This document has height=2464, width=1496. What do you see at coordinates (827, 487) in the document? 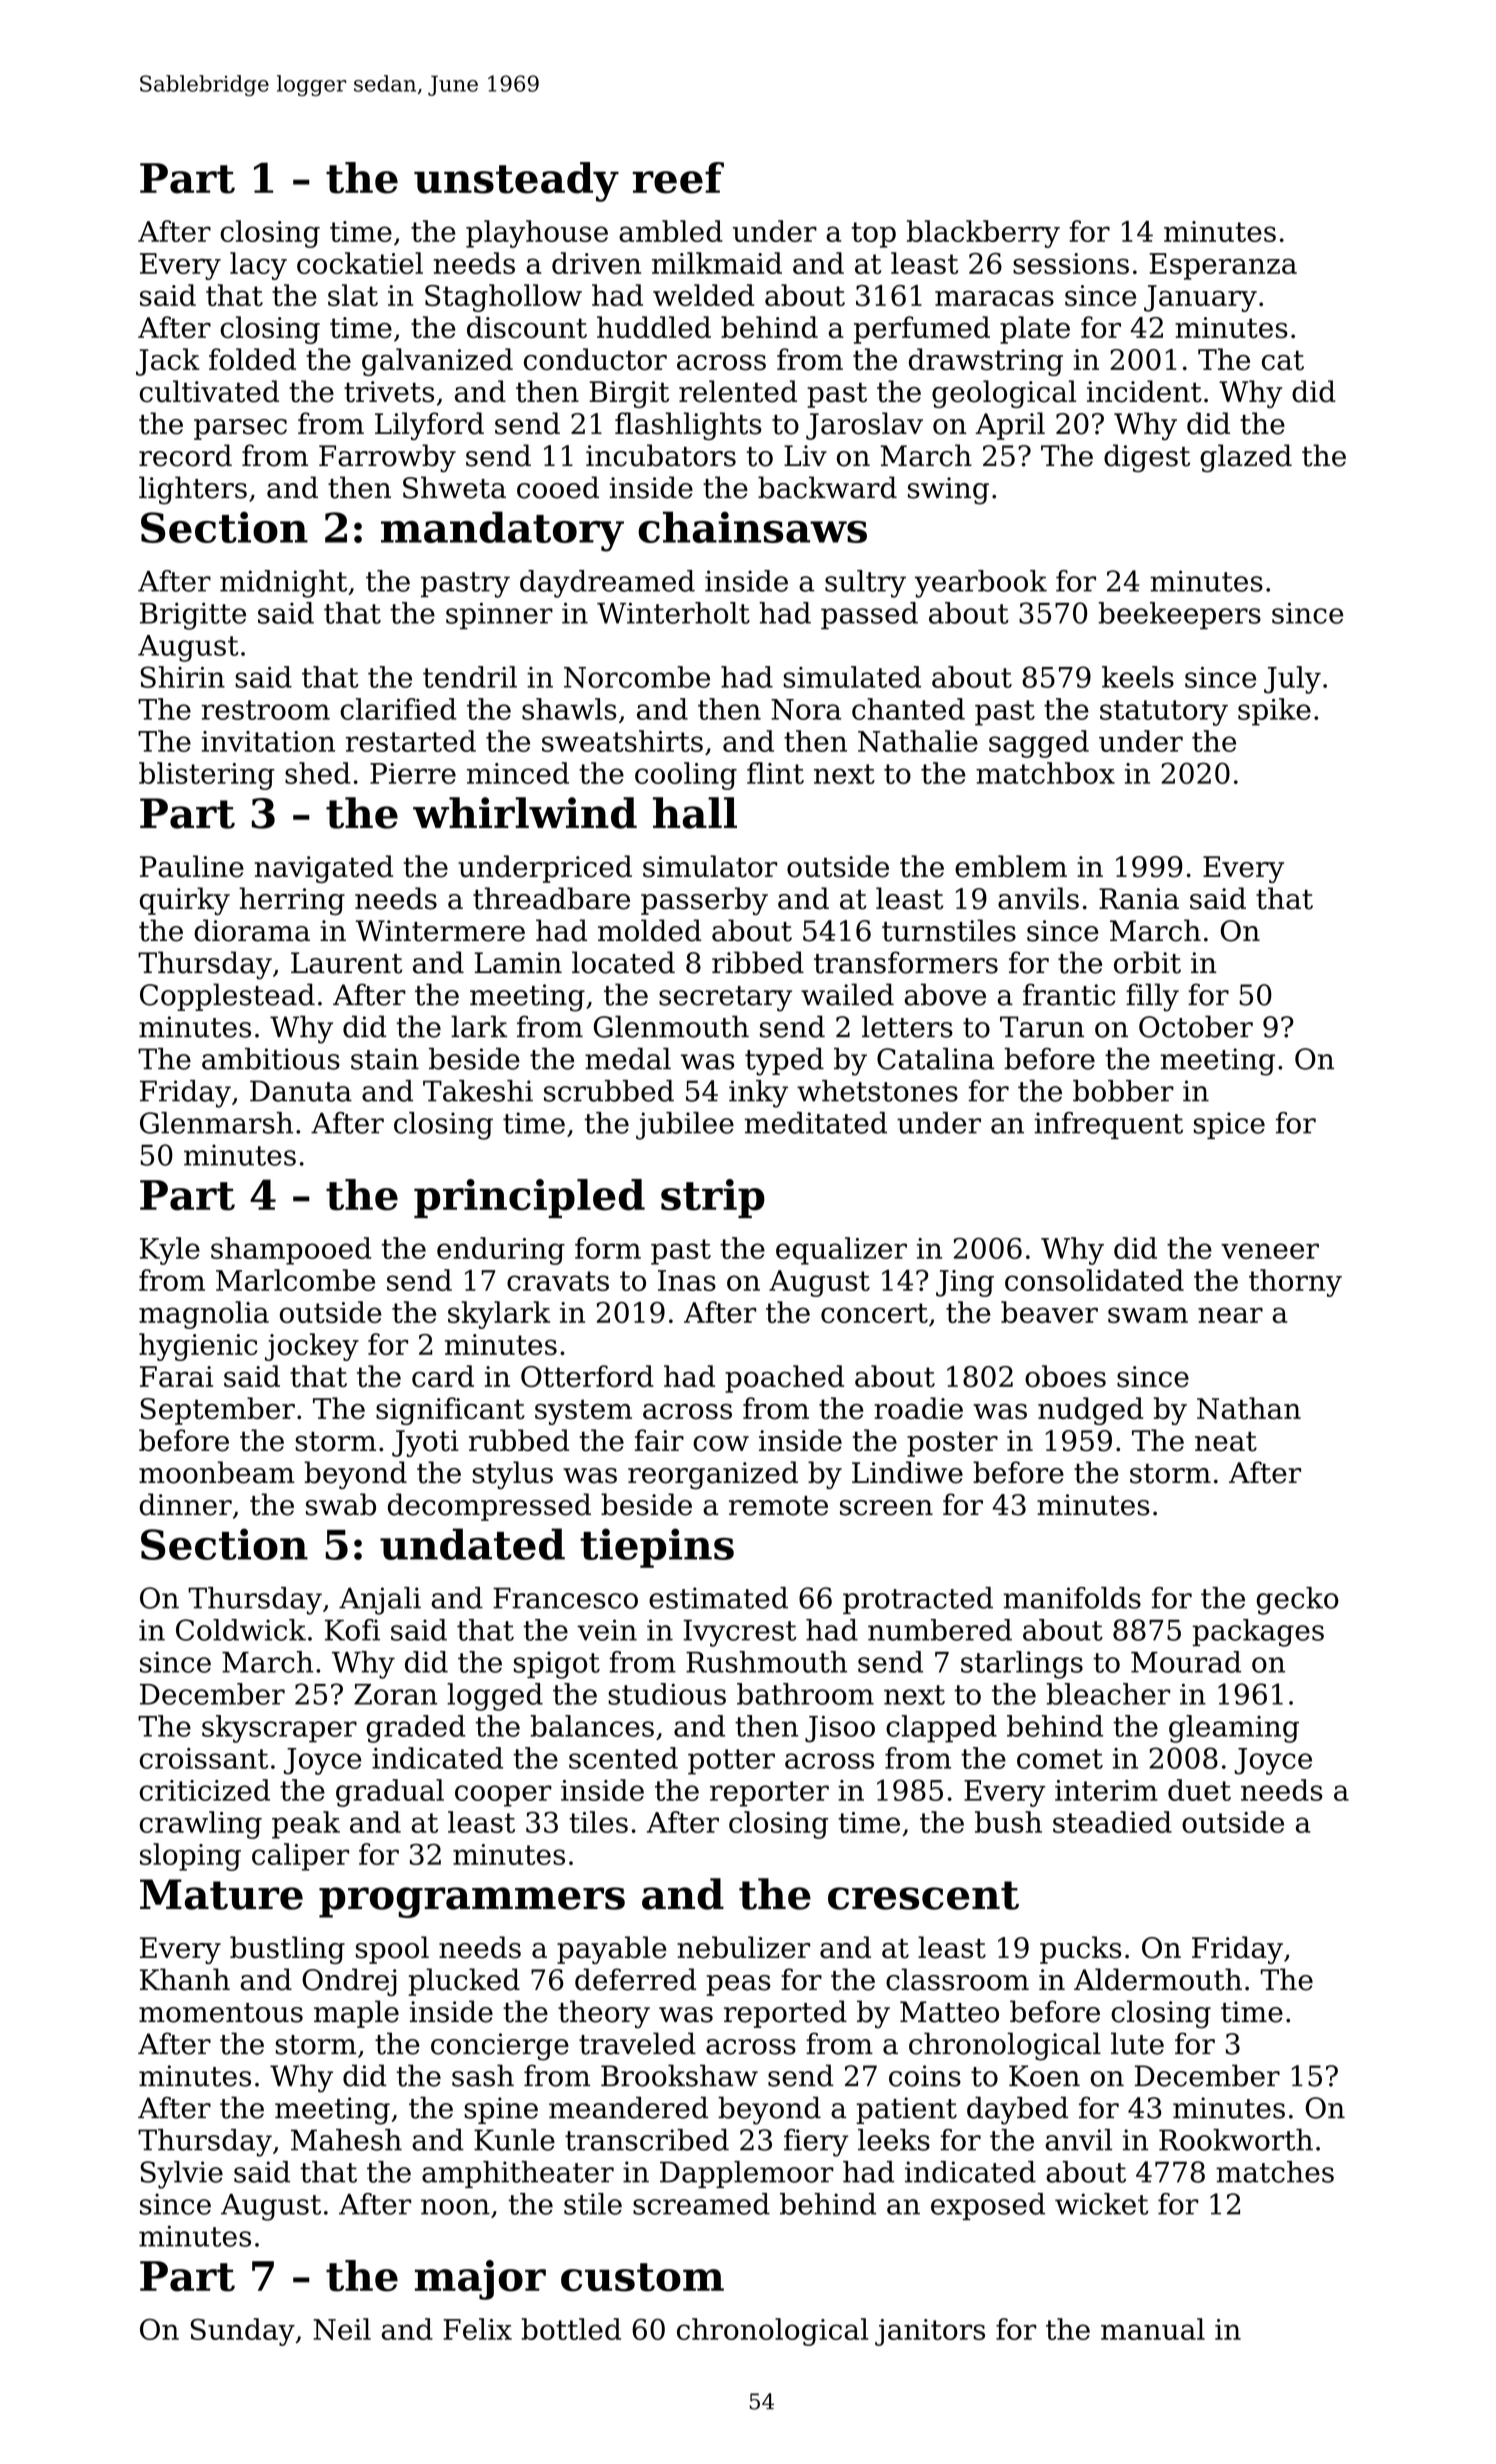
I see `backward` at bounding box center [827, 487].
